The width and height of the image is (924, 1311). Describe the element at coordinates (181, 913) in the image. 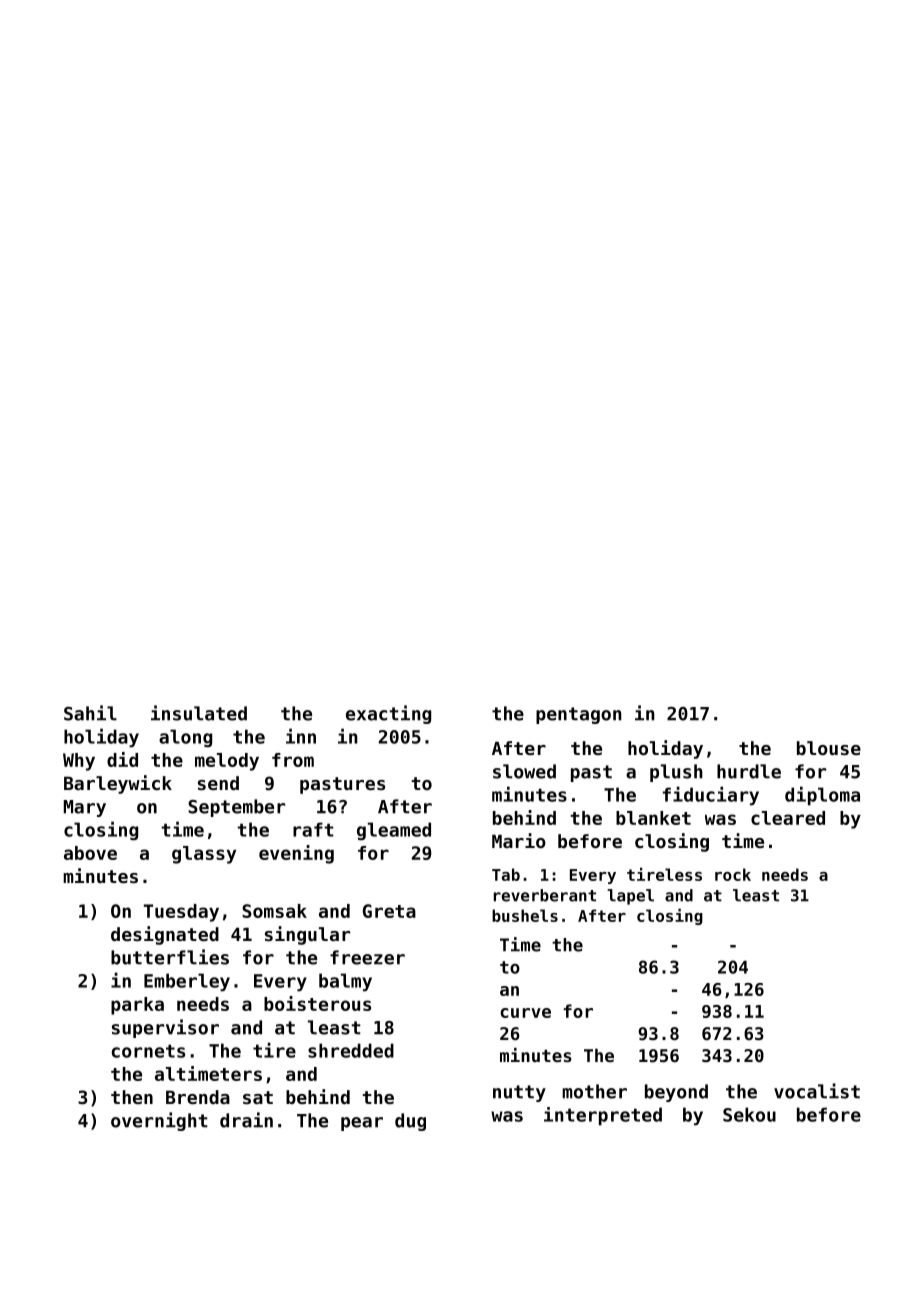

I see `Tuesday` at that location.
